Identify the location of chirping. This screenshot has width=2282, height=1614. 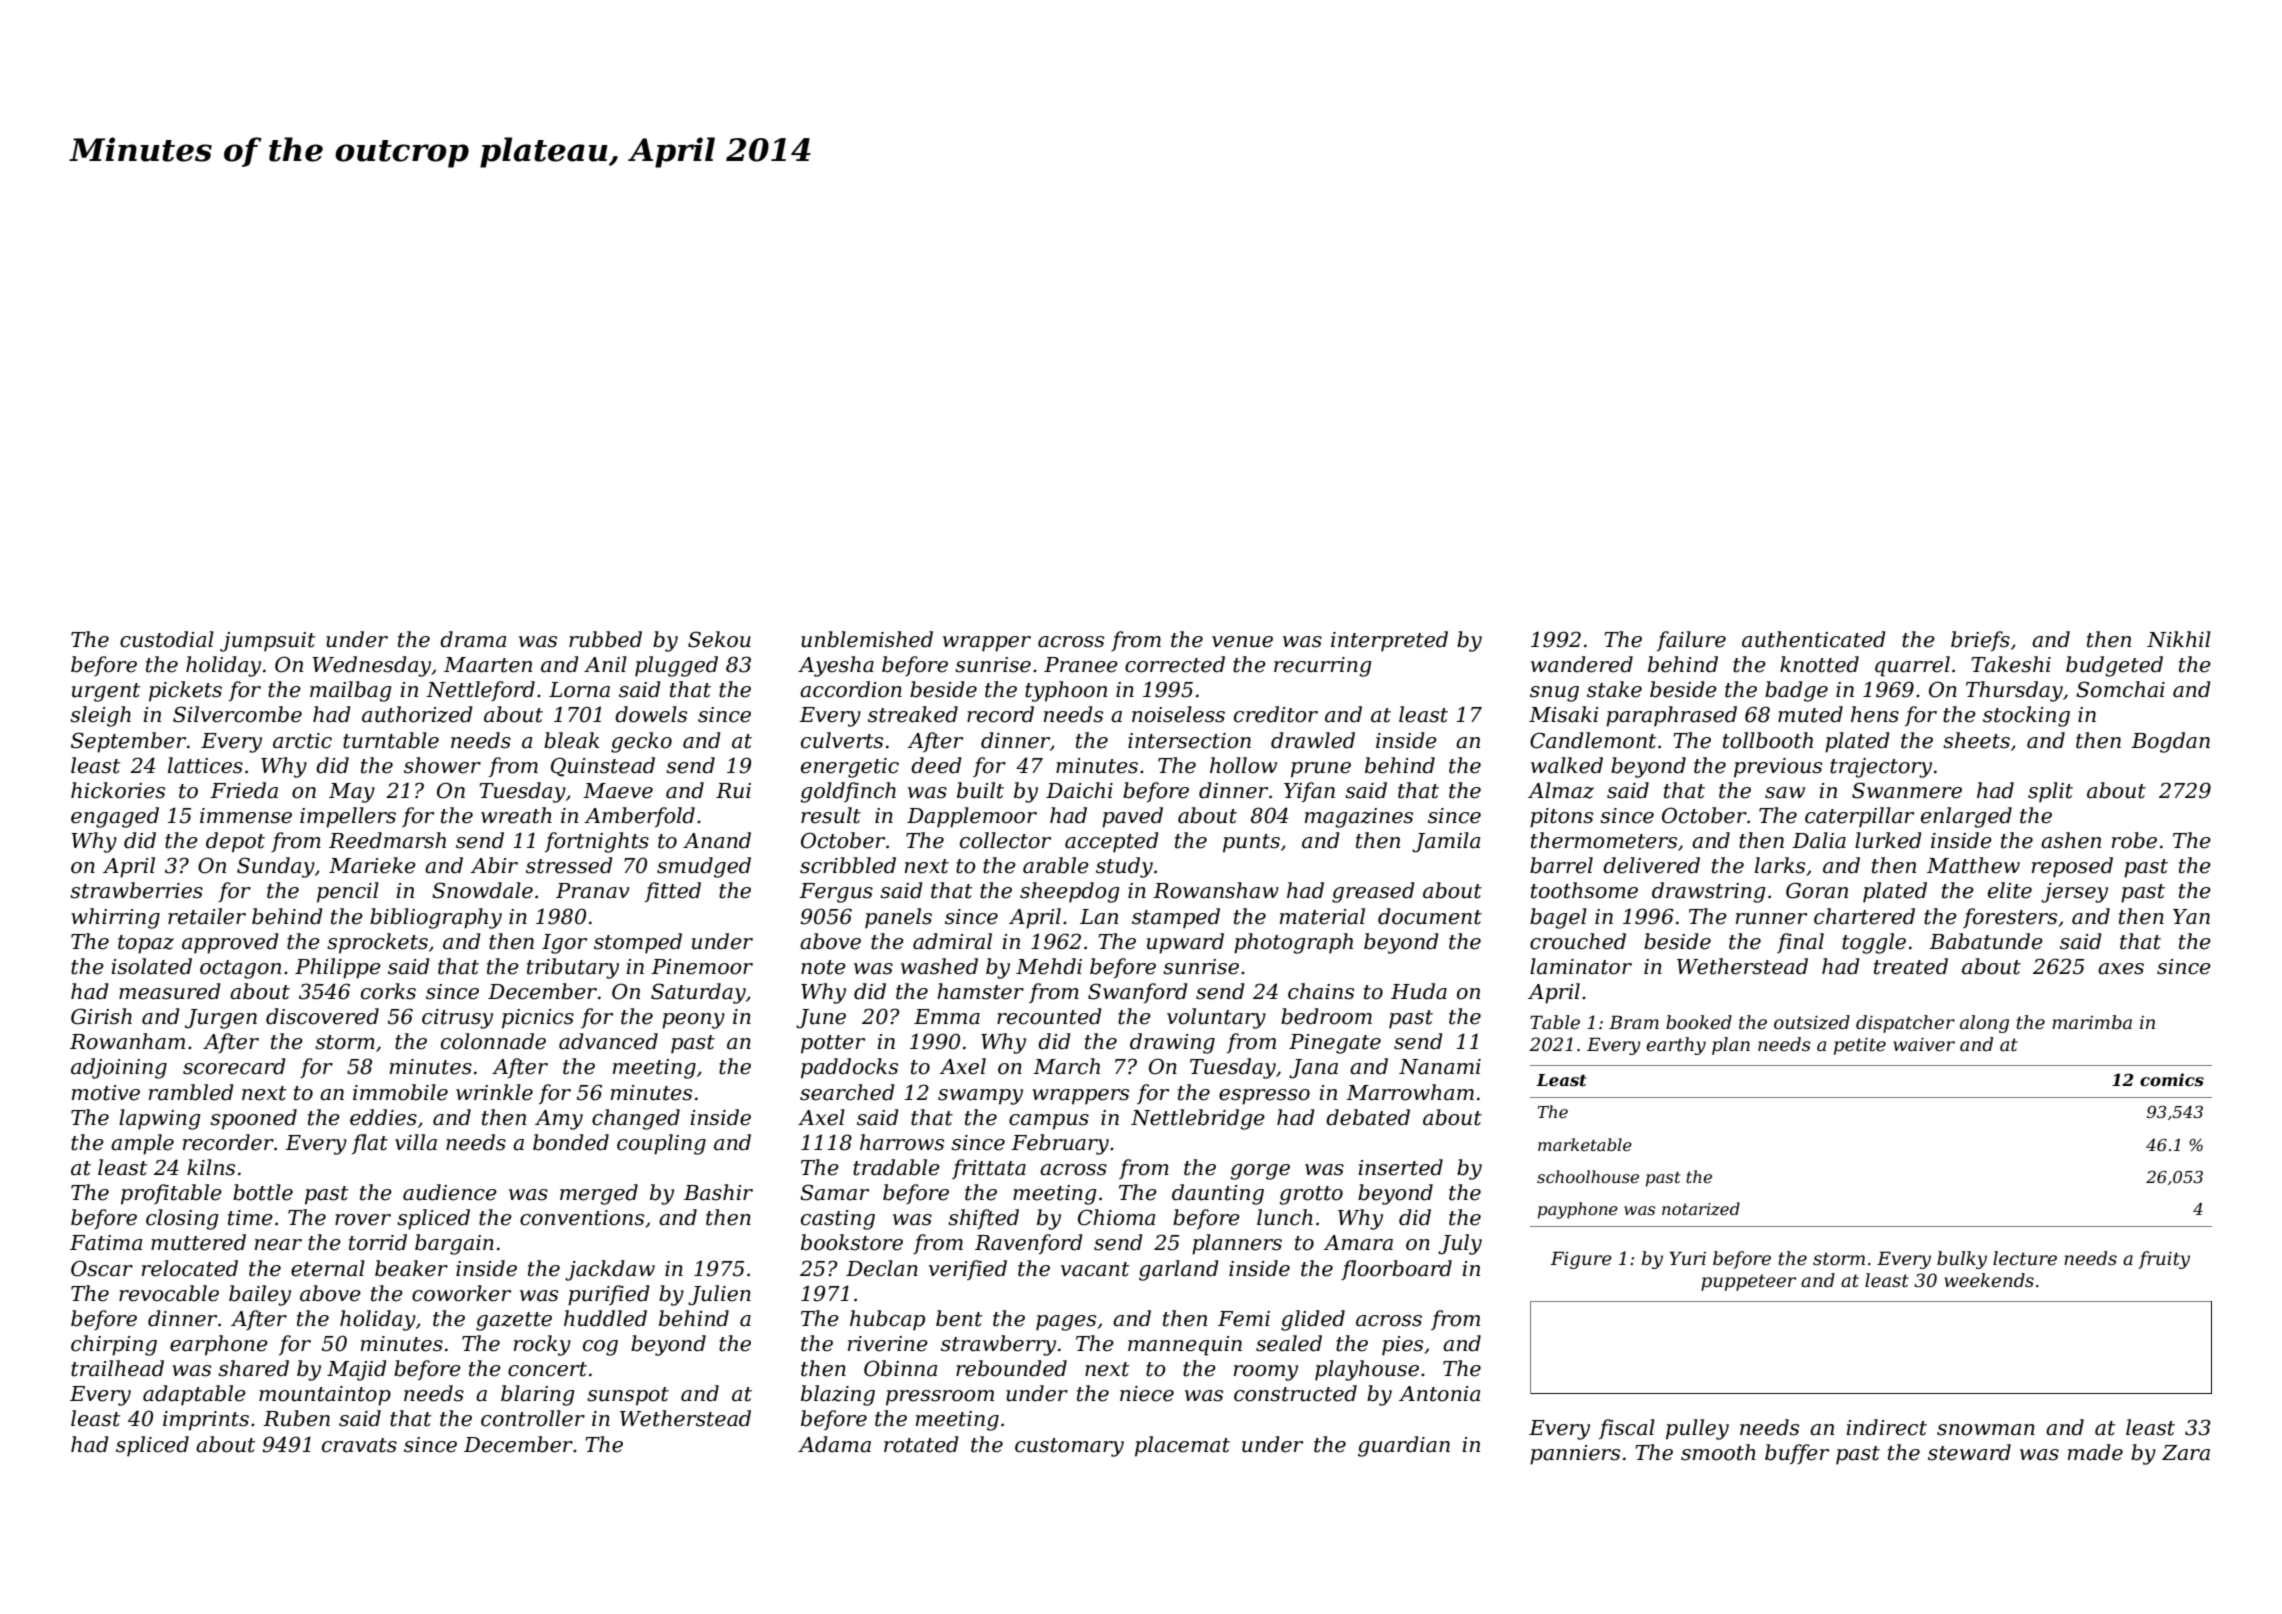
(114, 1345).
